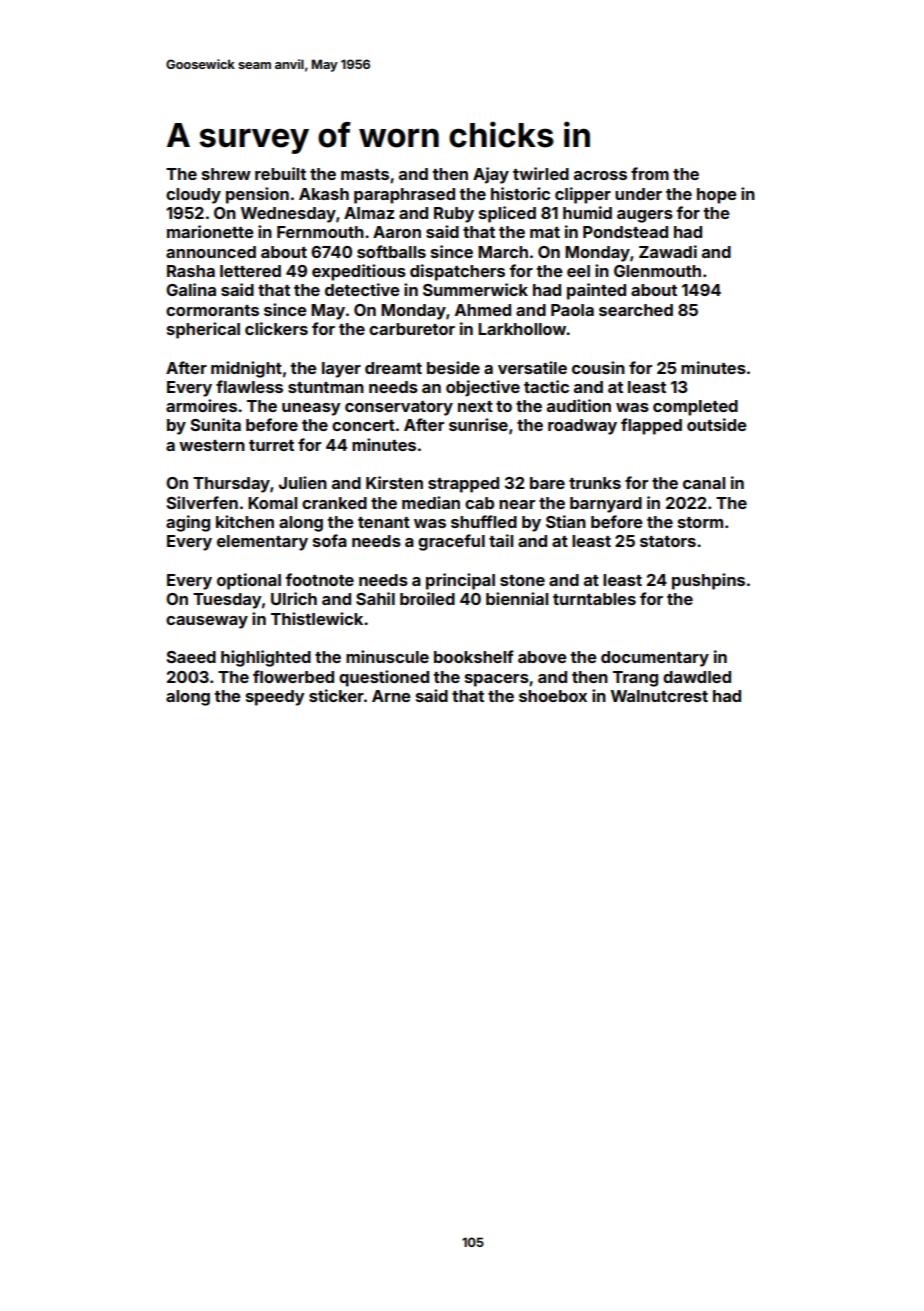  I want to click on Arne, so click(391, 696).
